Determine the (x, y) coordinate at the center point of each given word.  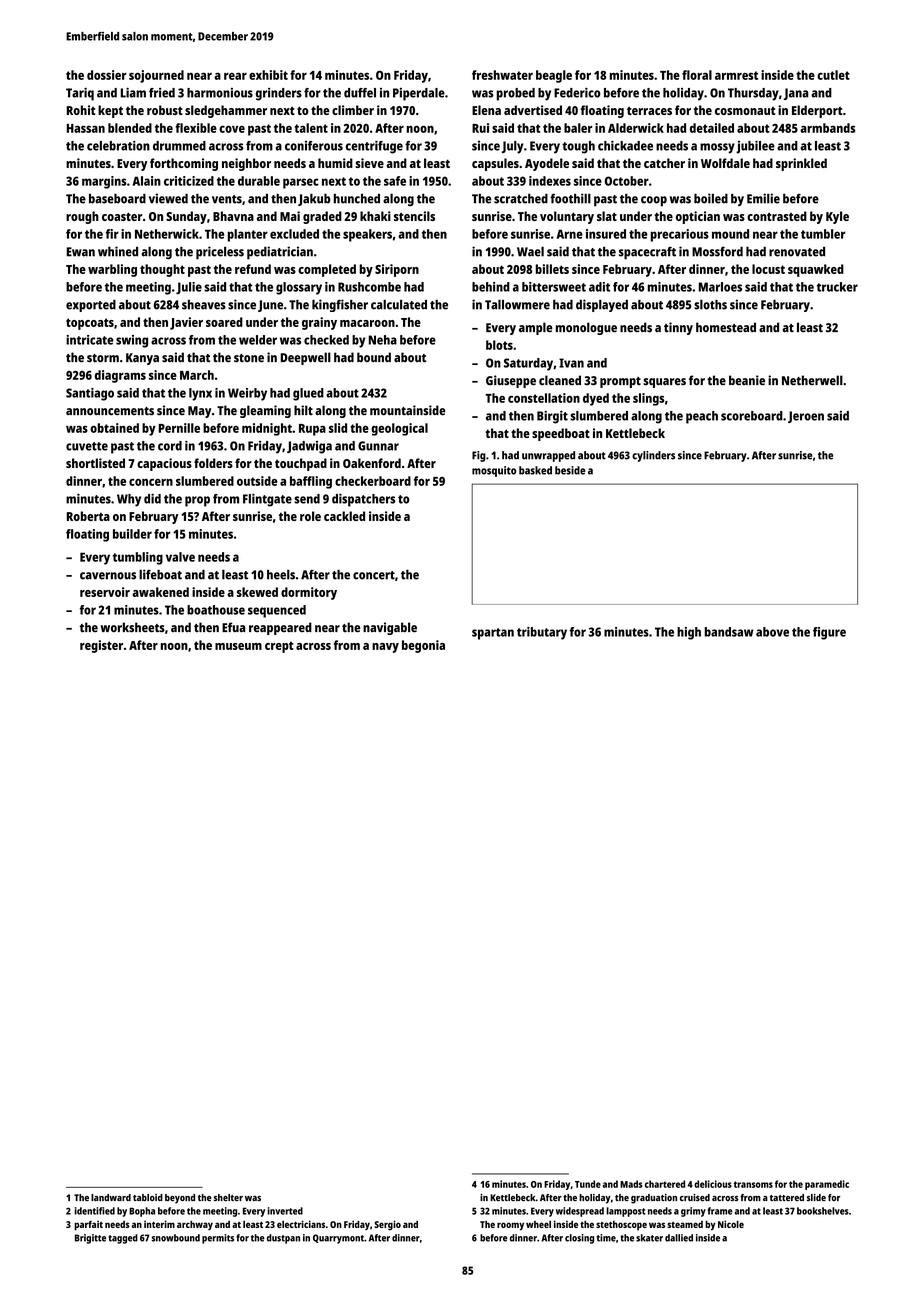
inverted (285, 1211)
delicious (713, 1184)
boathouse (216, 610)
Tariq (80, 94)
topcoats (90, 324)
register (101, 646)
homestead (726, 327)
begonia (423, 646)
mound (730, 234)
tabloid (148, 1197)
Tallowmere (517, 304)
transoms (753, 1184)
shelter (228, 1197)
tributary (542, 633)
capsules (495, 164)
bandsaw (729, 632)
